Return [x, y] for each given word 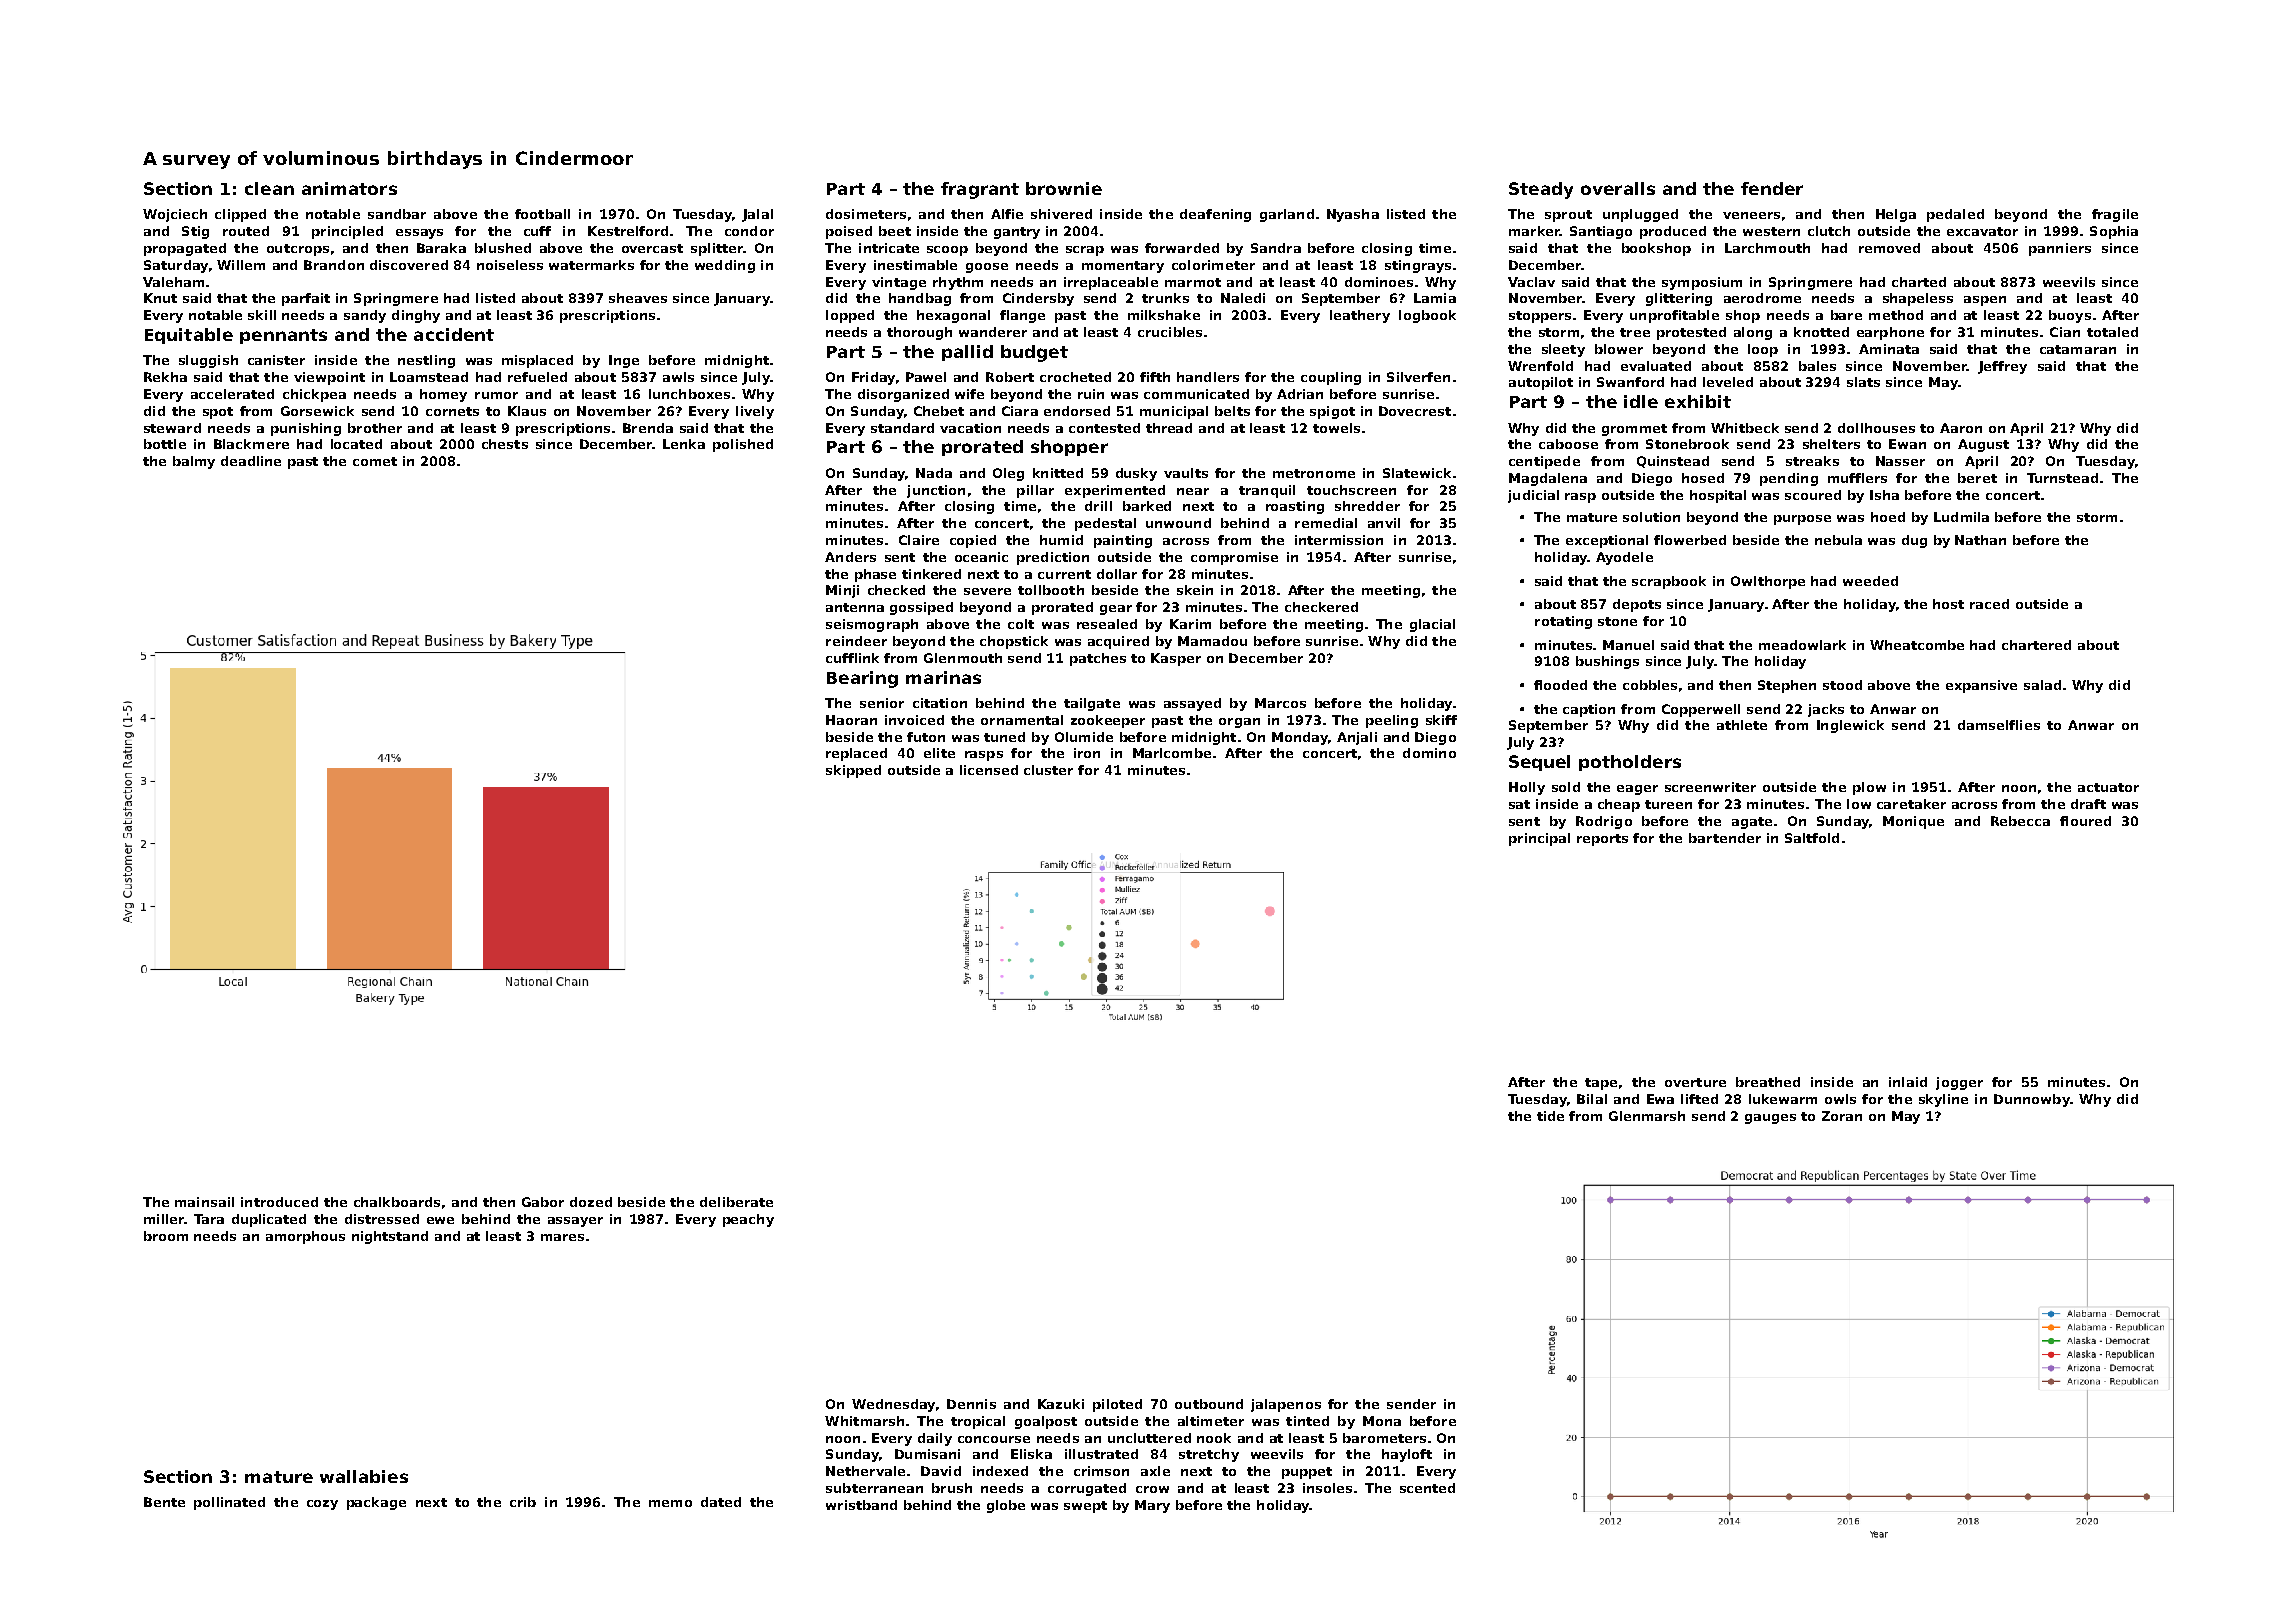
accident [454, 334]
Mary [1152, 1506]
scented [1427, 1488]
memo [670, 1503]
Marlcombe [1172, 753]
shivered [1061, 214]
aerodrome [1762, 298]
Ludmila [1961, 517]
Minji [842, 591]
